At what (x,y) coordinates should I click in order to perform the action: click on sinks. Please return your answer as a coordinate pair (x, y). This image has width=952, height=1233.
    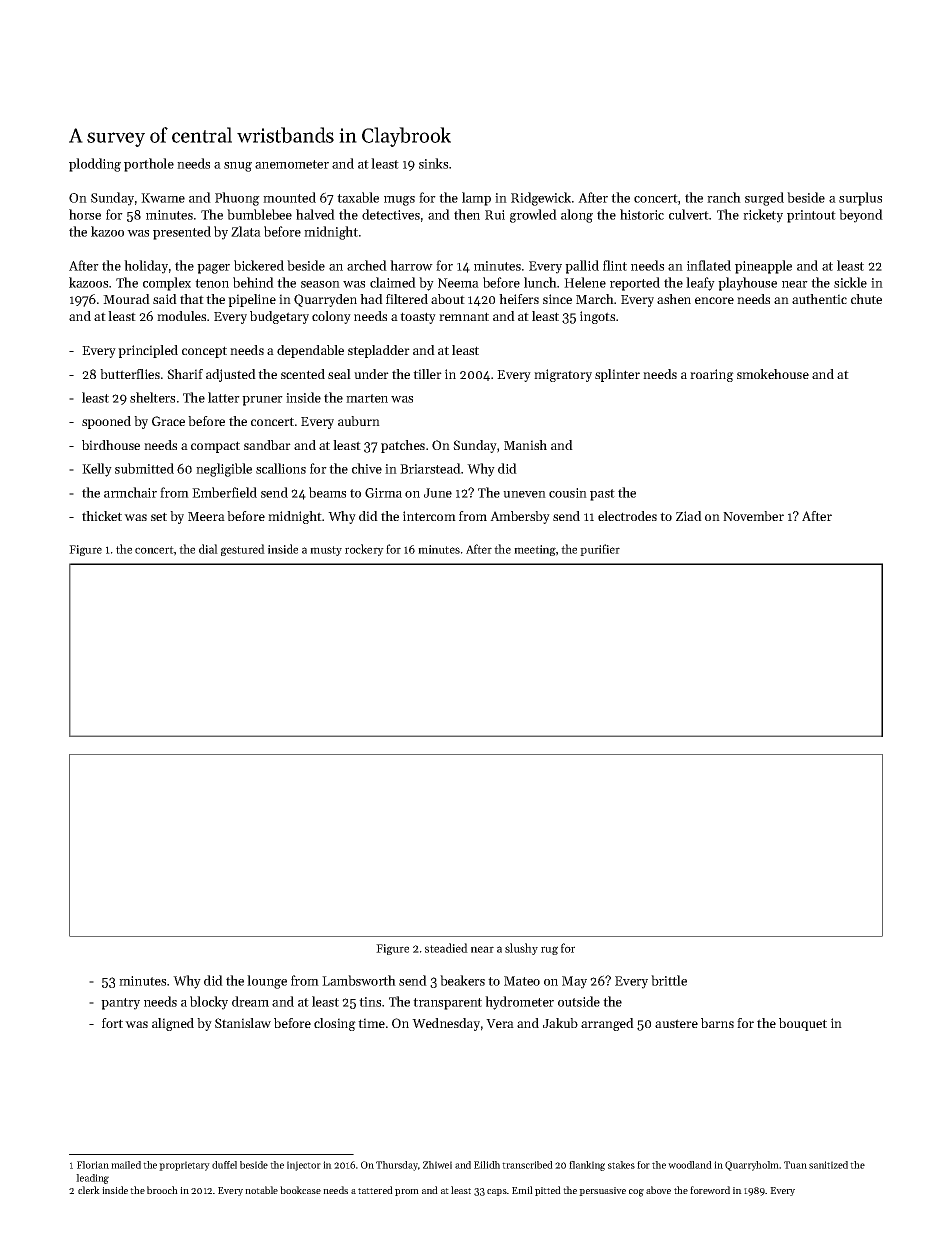
    Looking at the image, I should click on (433, 163).
